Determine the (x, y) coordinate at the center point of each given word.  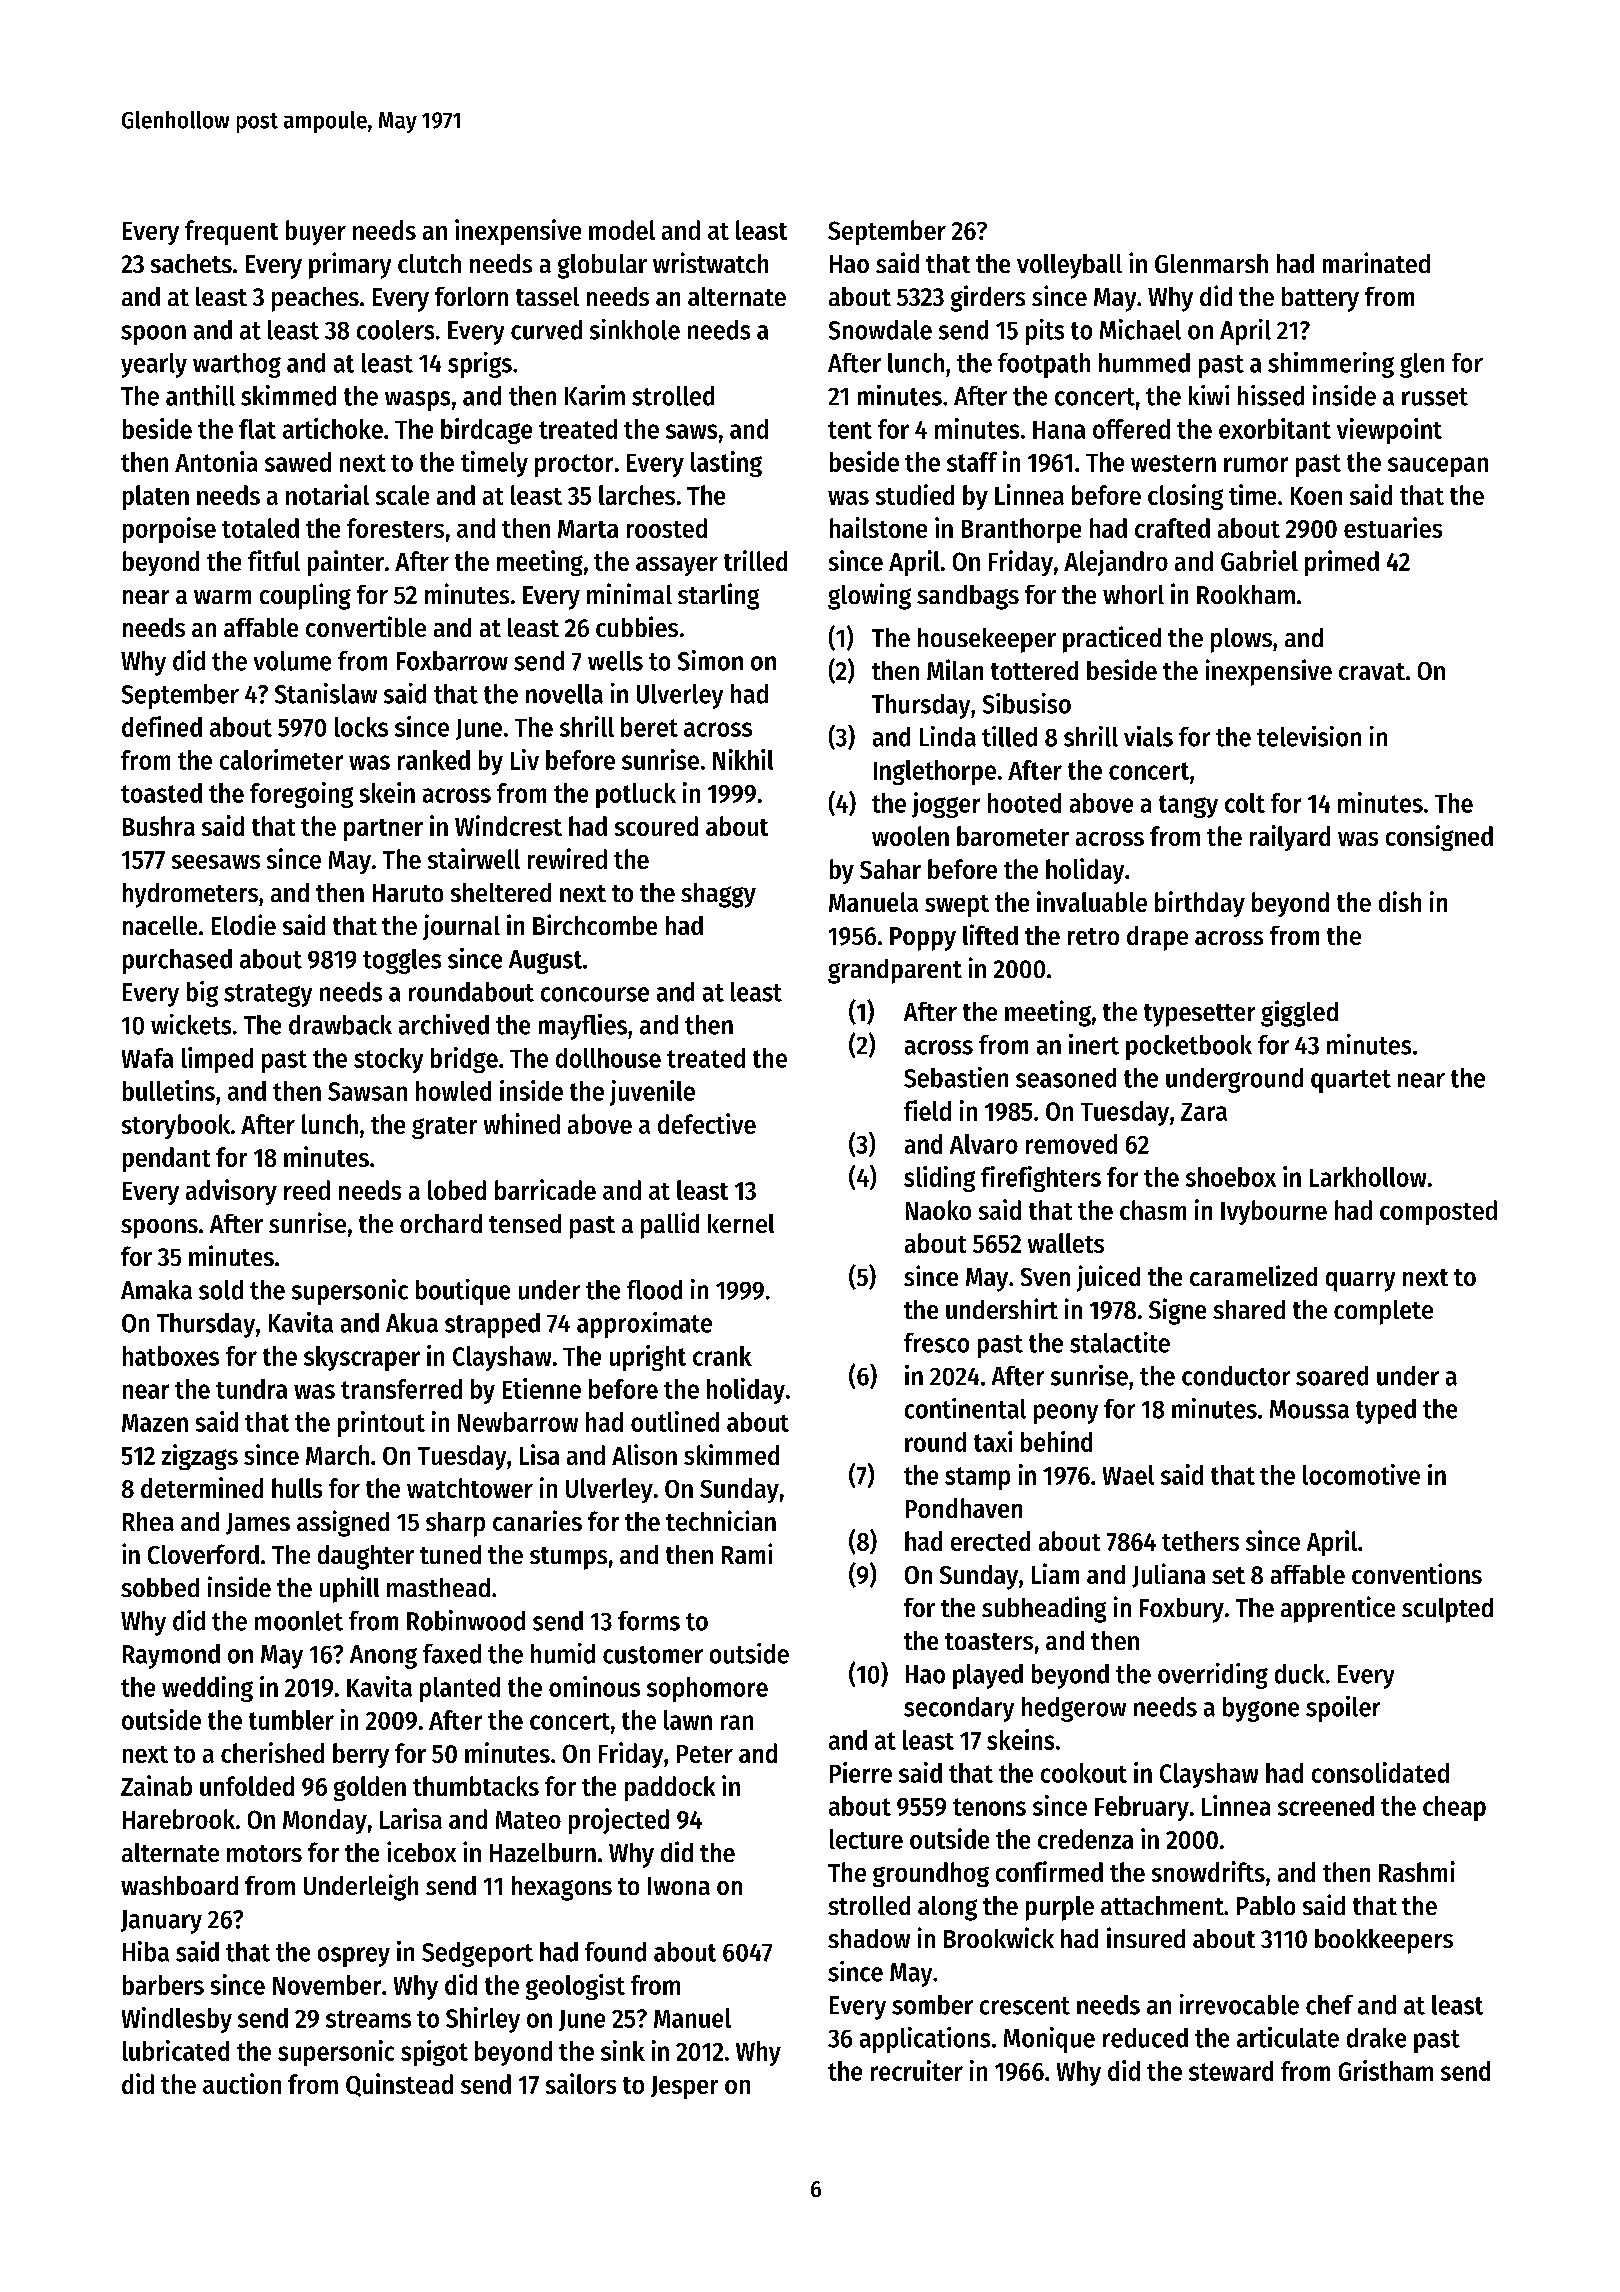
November (327, 1985)
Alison (644, 1454)
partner (383, 830)
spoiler (1343, 1709)
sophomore (707, 1689)
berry (361, 1755)
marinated (1376, 262)
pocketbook (1189, 1047)
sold (221, 1290)
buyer (316, 232)
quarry (1360, 1282)
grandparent (895, 971)
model (622, 230)
